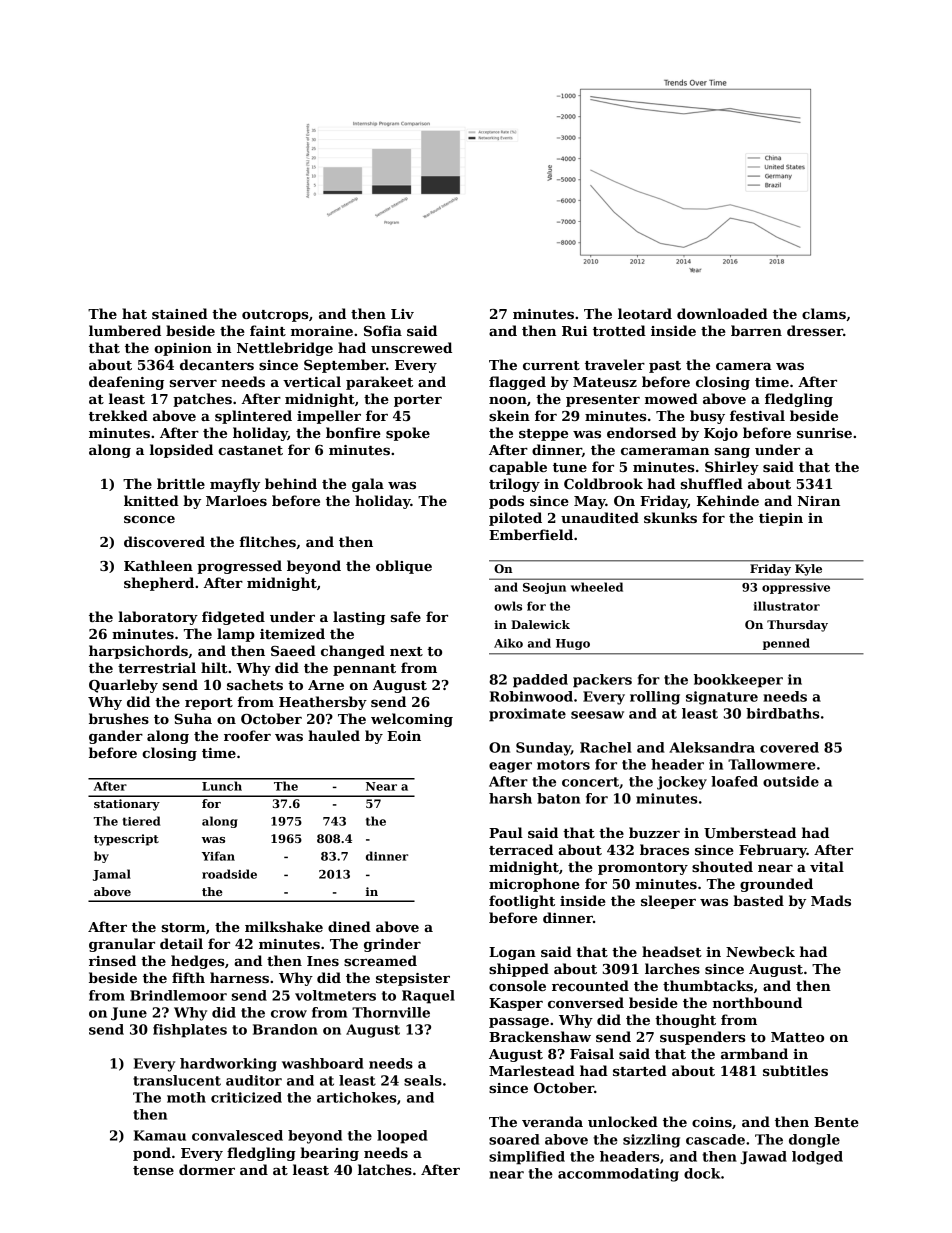 Image resolution: width=952 pixels, height=1233 pixels. What do you see at coordinates (734, 781) in the document?
I see `loafed` at bounding box center [734, 781].
